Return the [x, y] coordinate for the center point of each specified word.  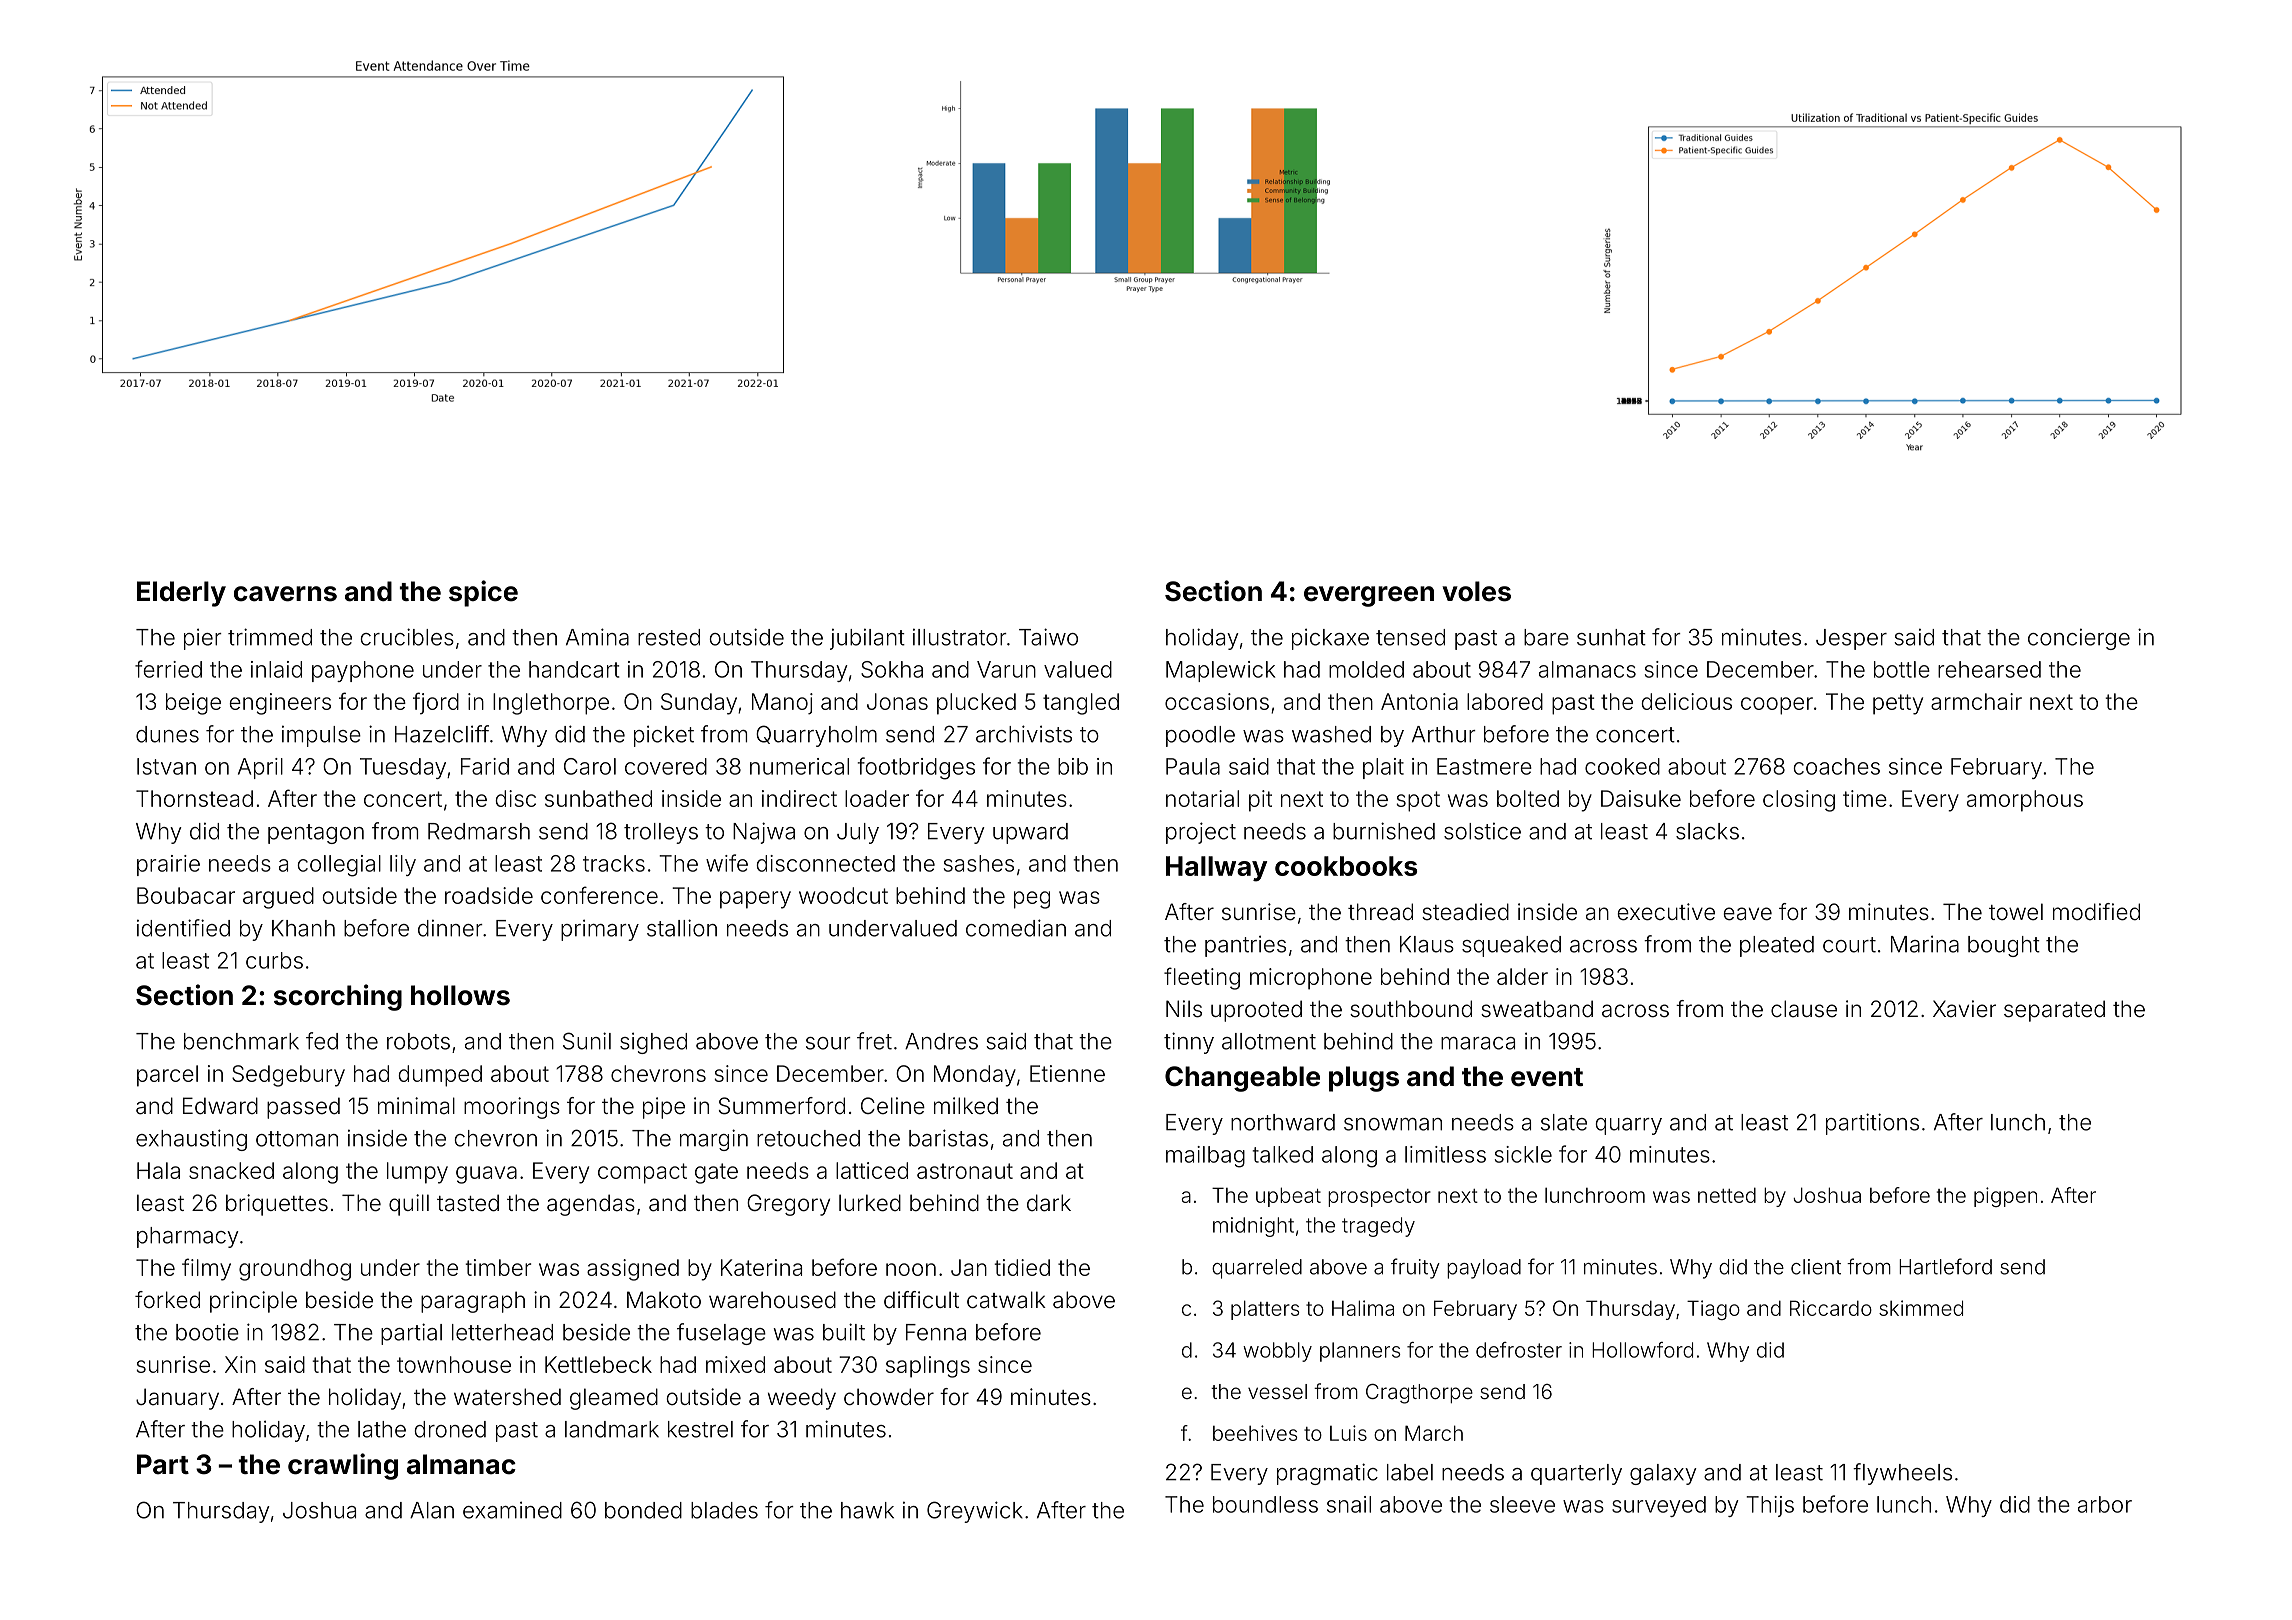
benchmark [241, 1041]
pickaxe [1330, 639]
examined [512, 1510]
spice [483, 593]
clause [1804, 1009]
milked [966, 1106]
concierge [2079, 639]
